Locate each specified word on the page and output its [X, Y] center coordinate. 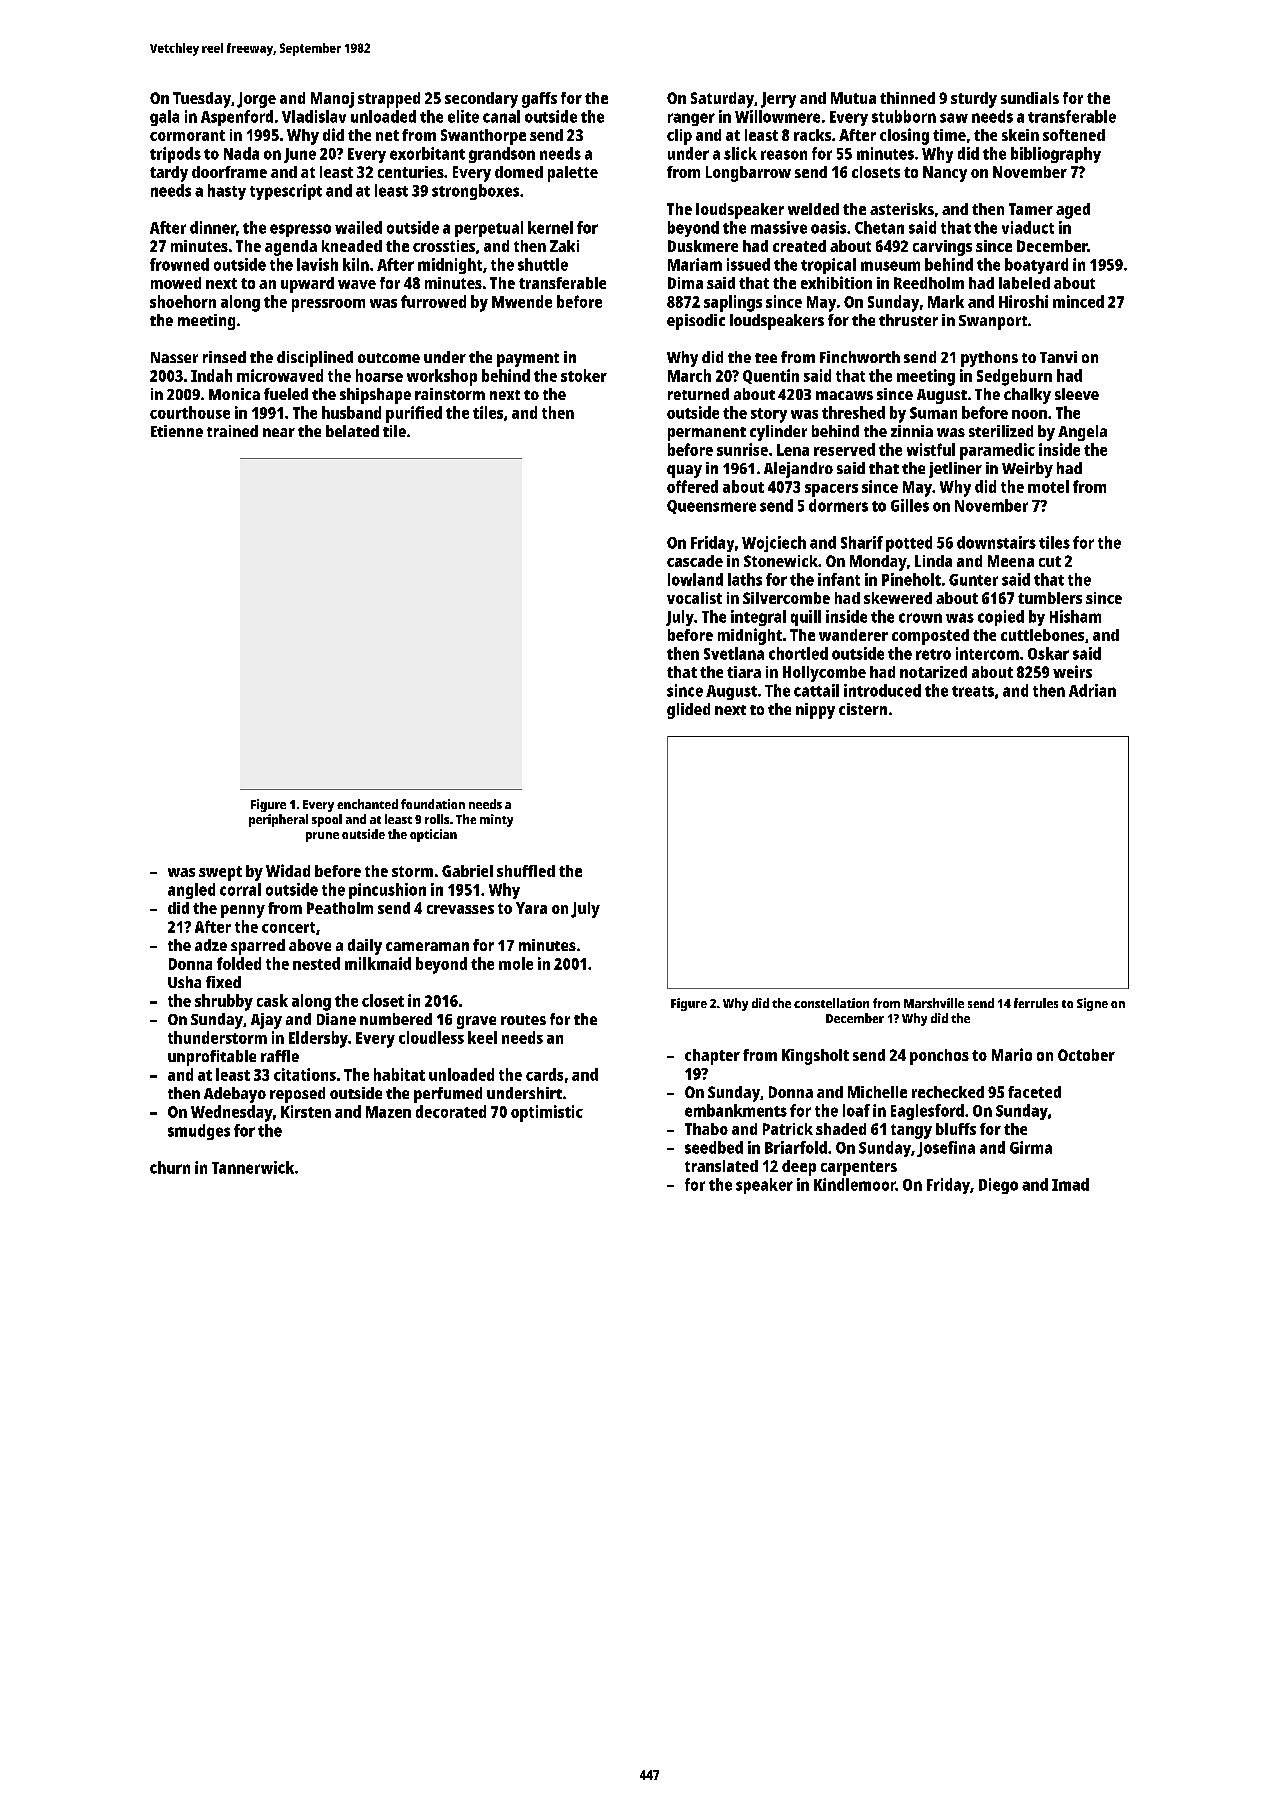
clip [679, 137]
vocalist [694, 598]
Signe [1092, 1004]
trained [232, 431]
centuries [411, 172]
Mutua [853, 98]
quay [684, 471]
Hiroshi [1023, 301]
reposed [297, 1095]
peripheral [278, 820]
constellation [831, 1003]
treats [973, 691]
